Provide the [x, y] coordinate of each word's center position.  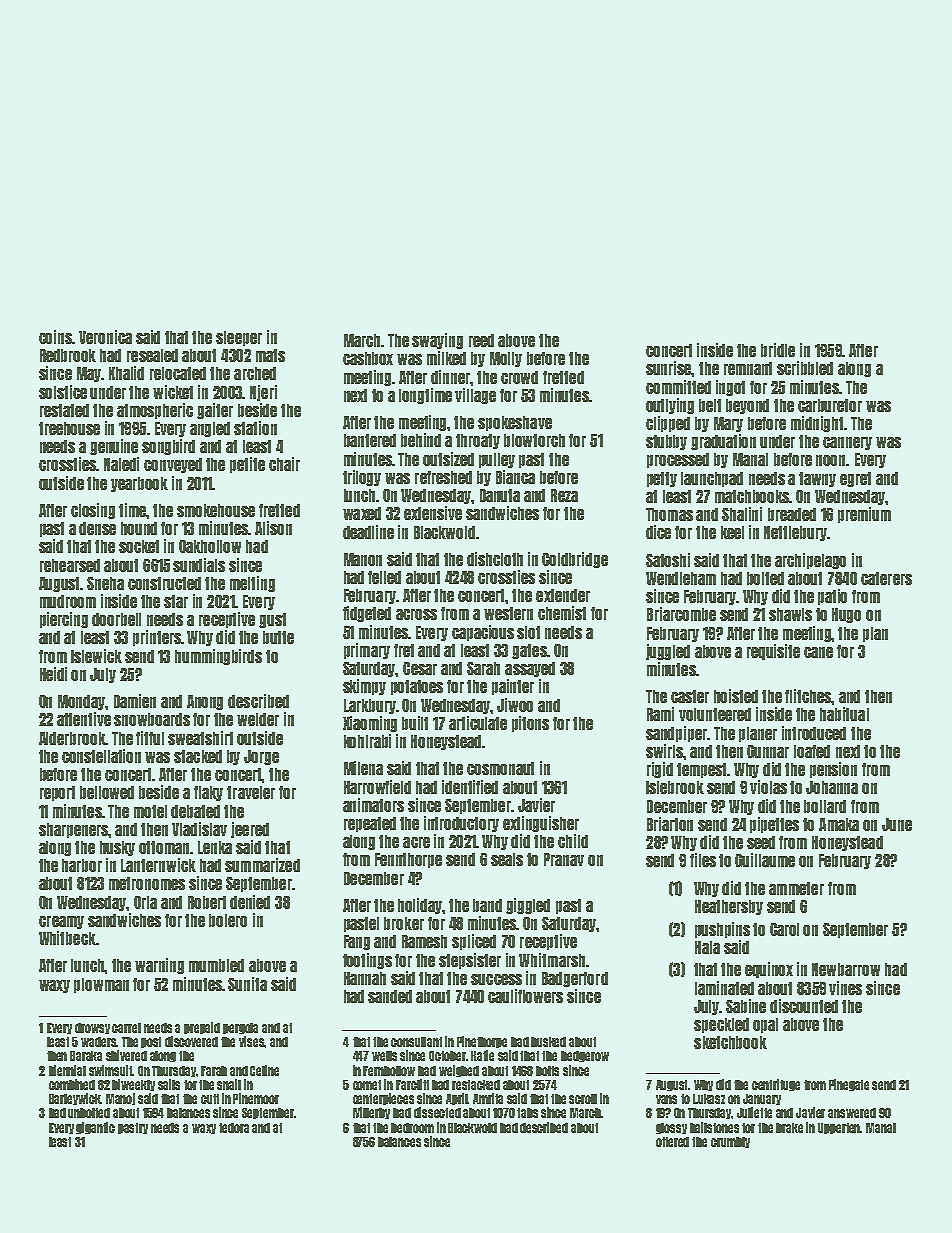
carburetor [830, 405]
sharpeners [74, 830]
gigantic [95, 1128]
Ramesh [424, 941]
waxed [362, 513]
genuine [114, 447]
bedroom [412, 1128]
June [897, 824]
